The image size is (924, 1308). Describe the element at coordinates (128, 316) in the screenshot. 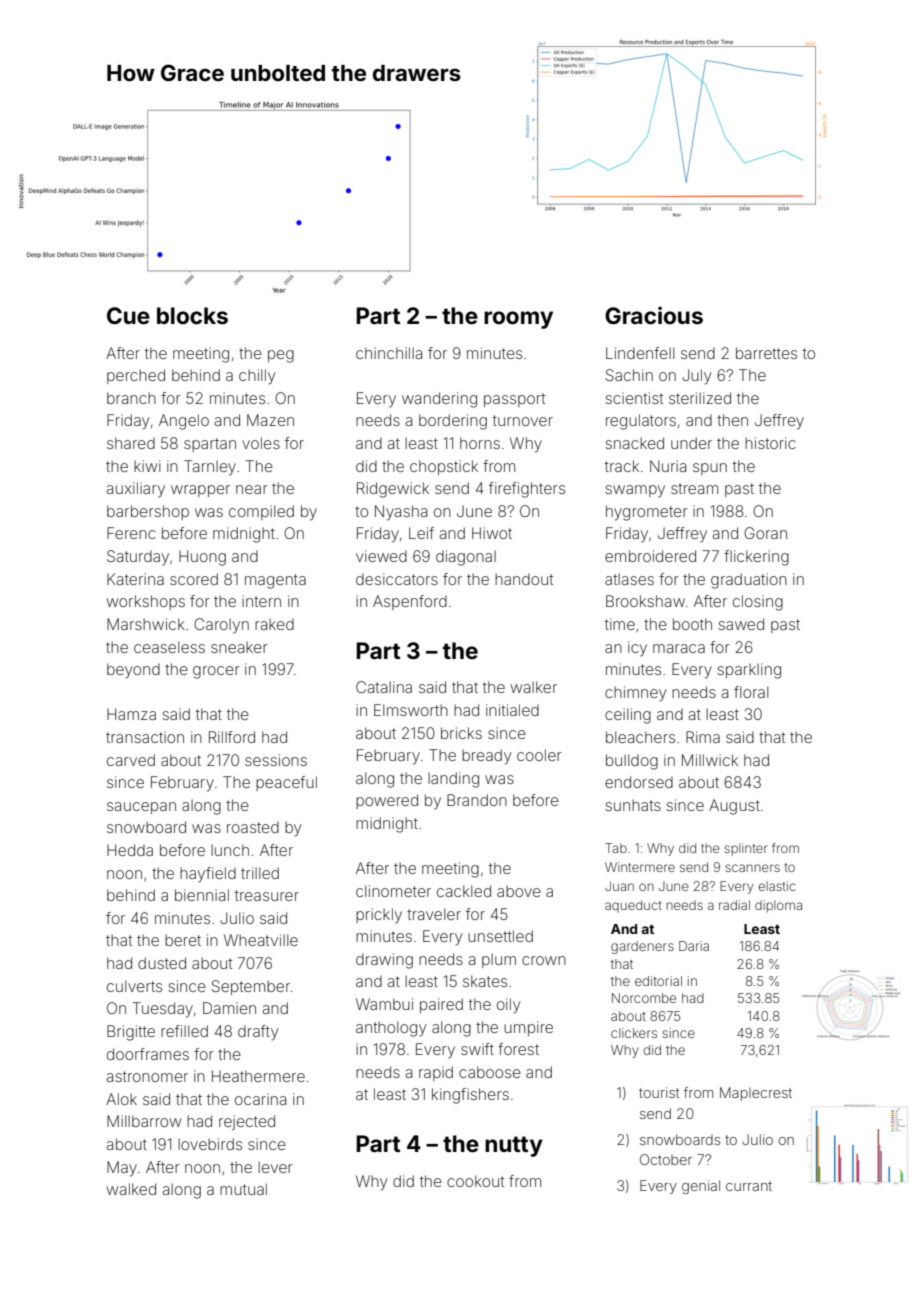

I see `Cue` at that location.
